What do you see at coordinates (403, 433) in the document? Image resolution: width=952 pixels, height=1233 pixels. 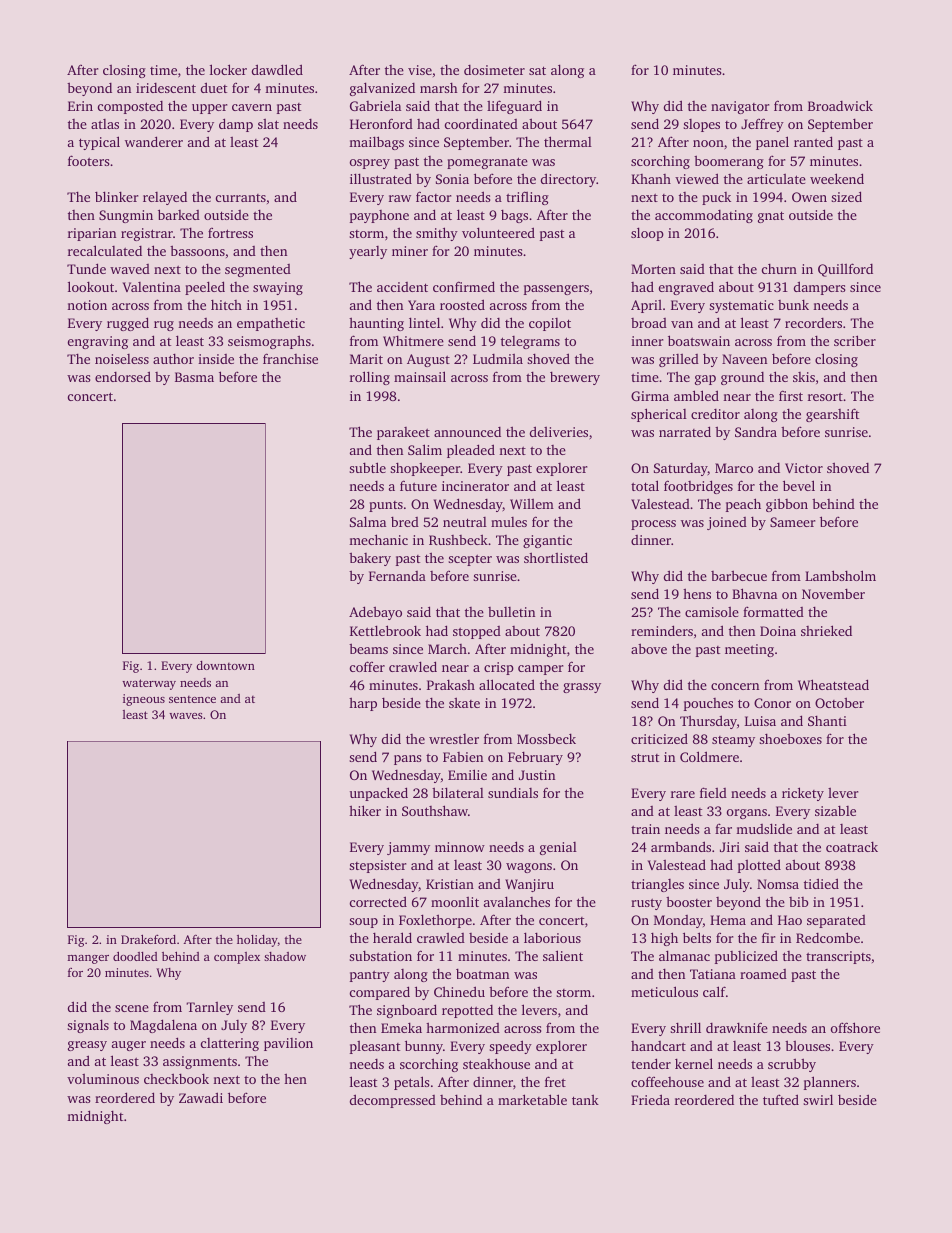 I see `parakeet` at bounding box center [403, 433].
